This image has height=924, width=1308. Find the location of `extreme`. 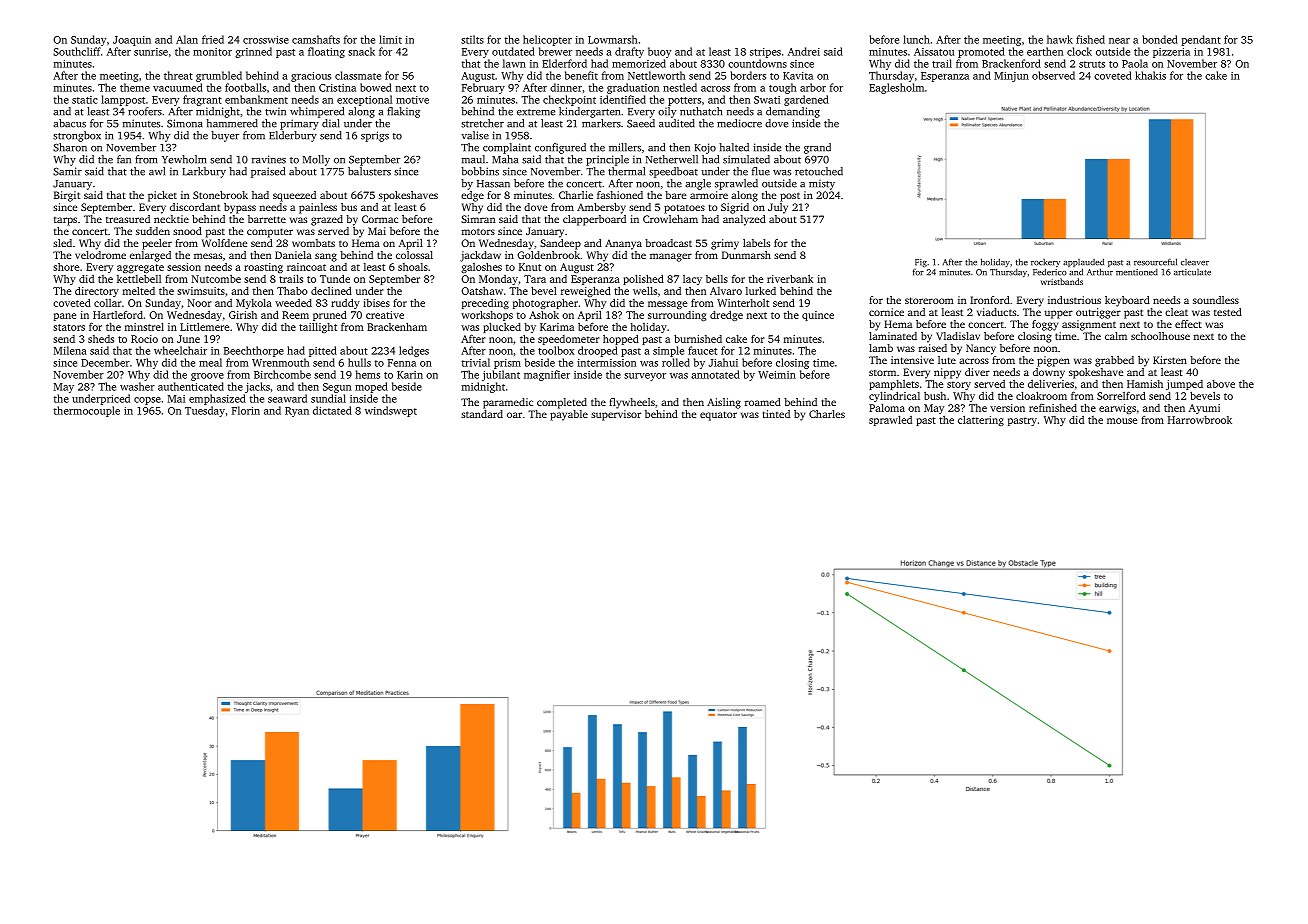

extreme is located at coordinates (536, 112).
